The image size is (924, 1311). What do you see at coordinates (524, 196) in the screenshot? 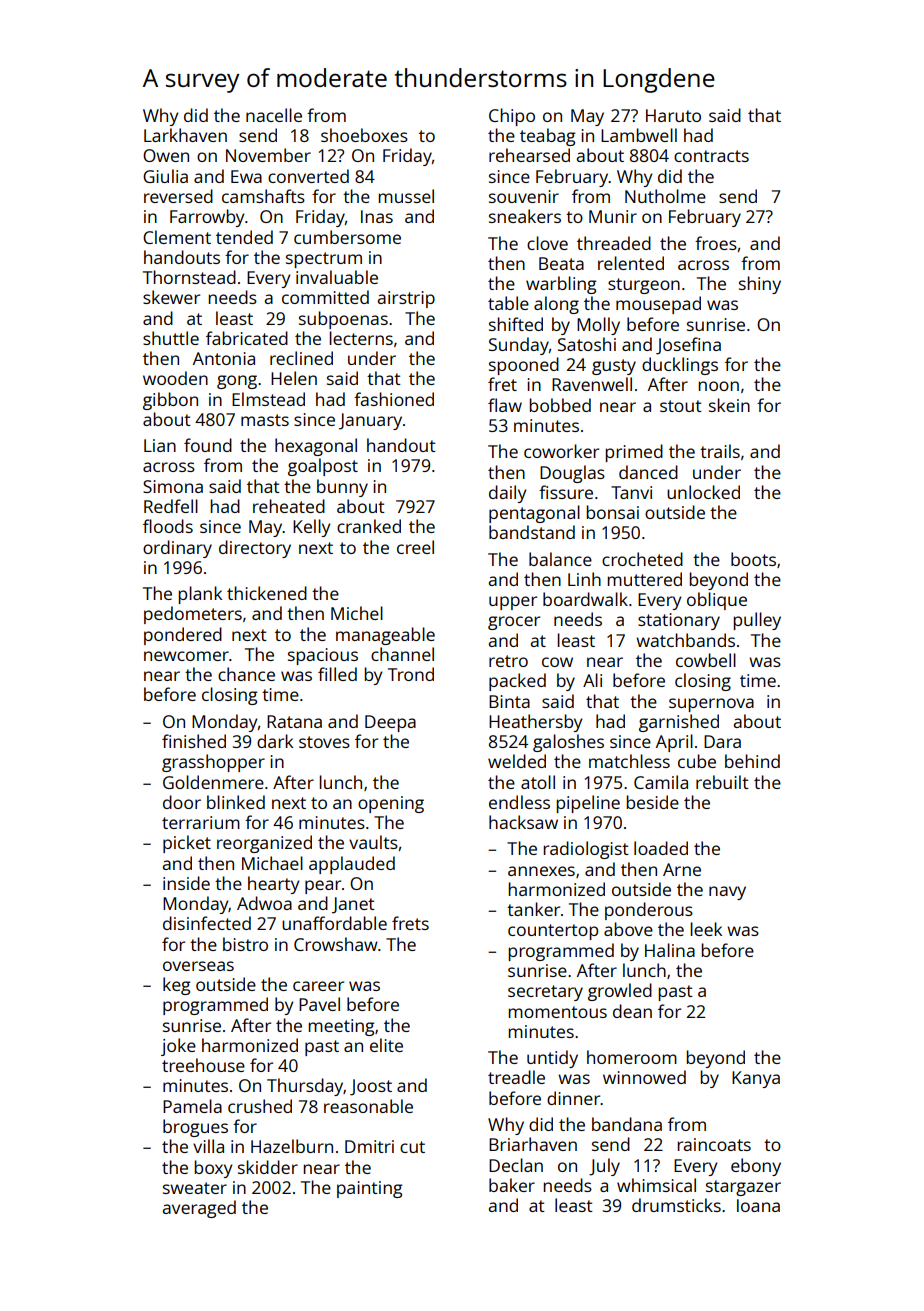
I see `souvenir` at bounding box center [524, 196].
